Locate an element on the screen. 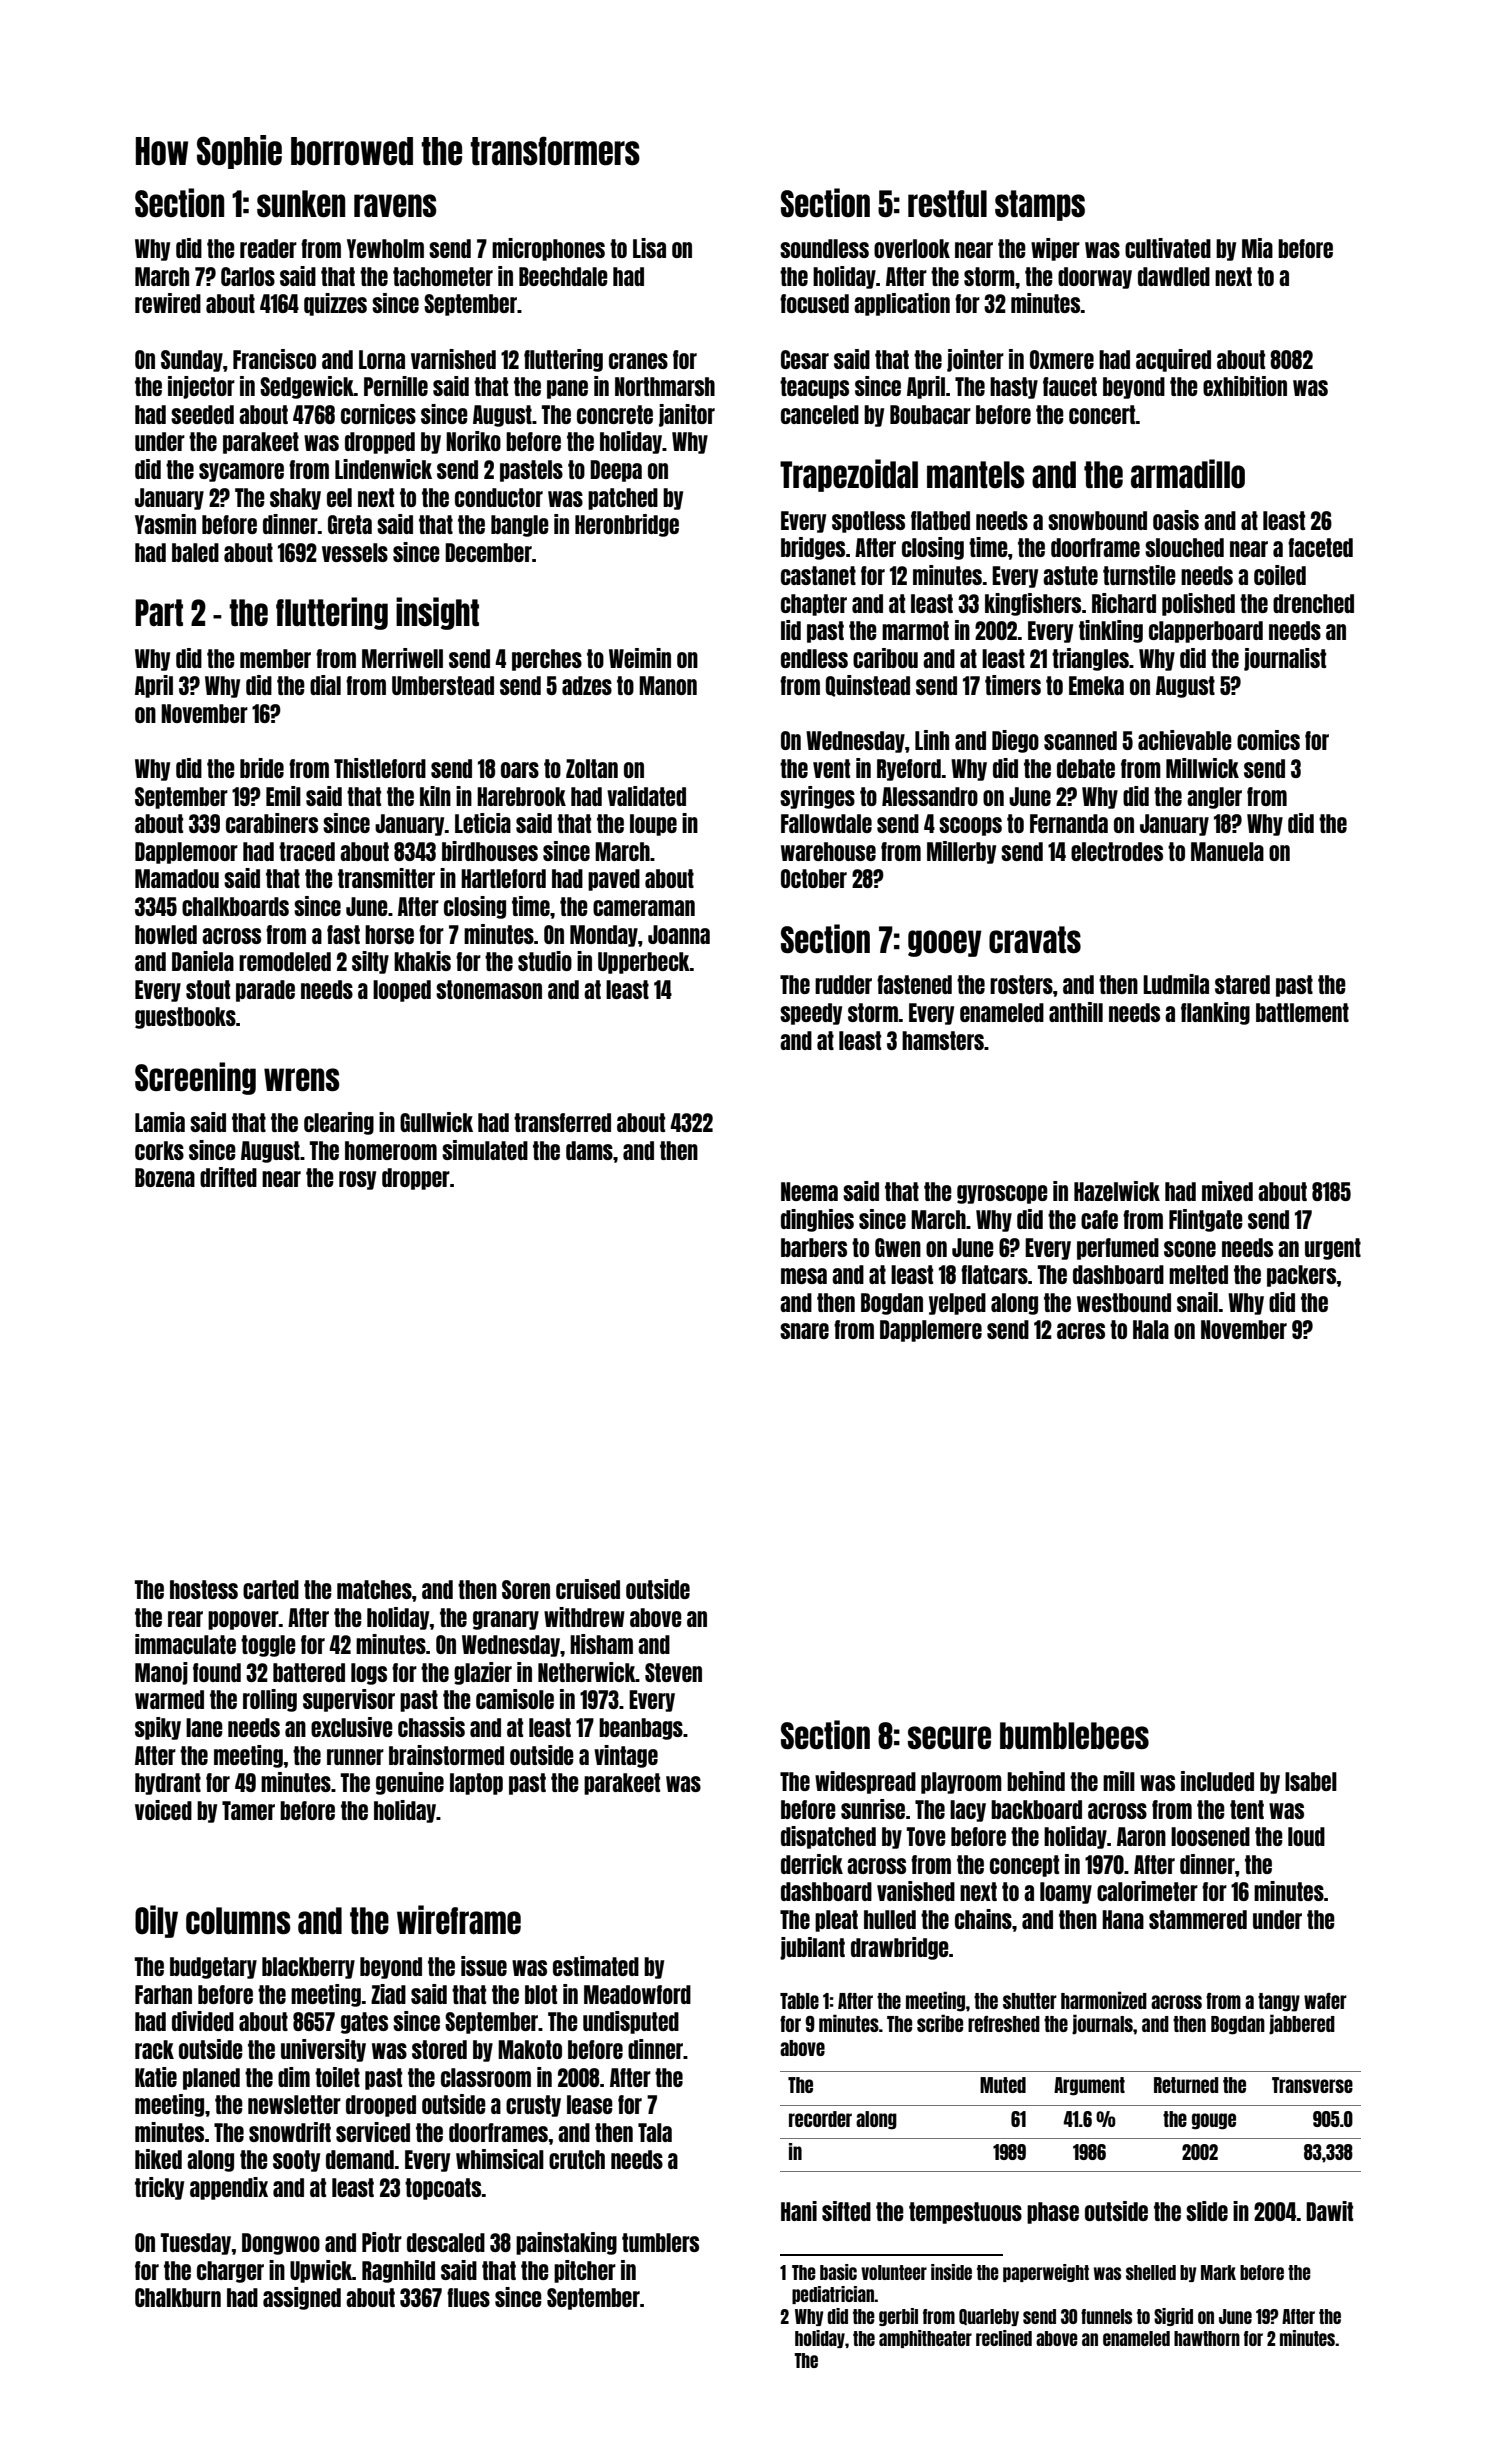 This screenshot has width=1496, height=2464. rosy is located at coordinates (357, 1180).
